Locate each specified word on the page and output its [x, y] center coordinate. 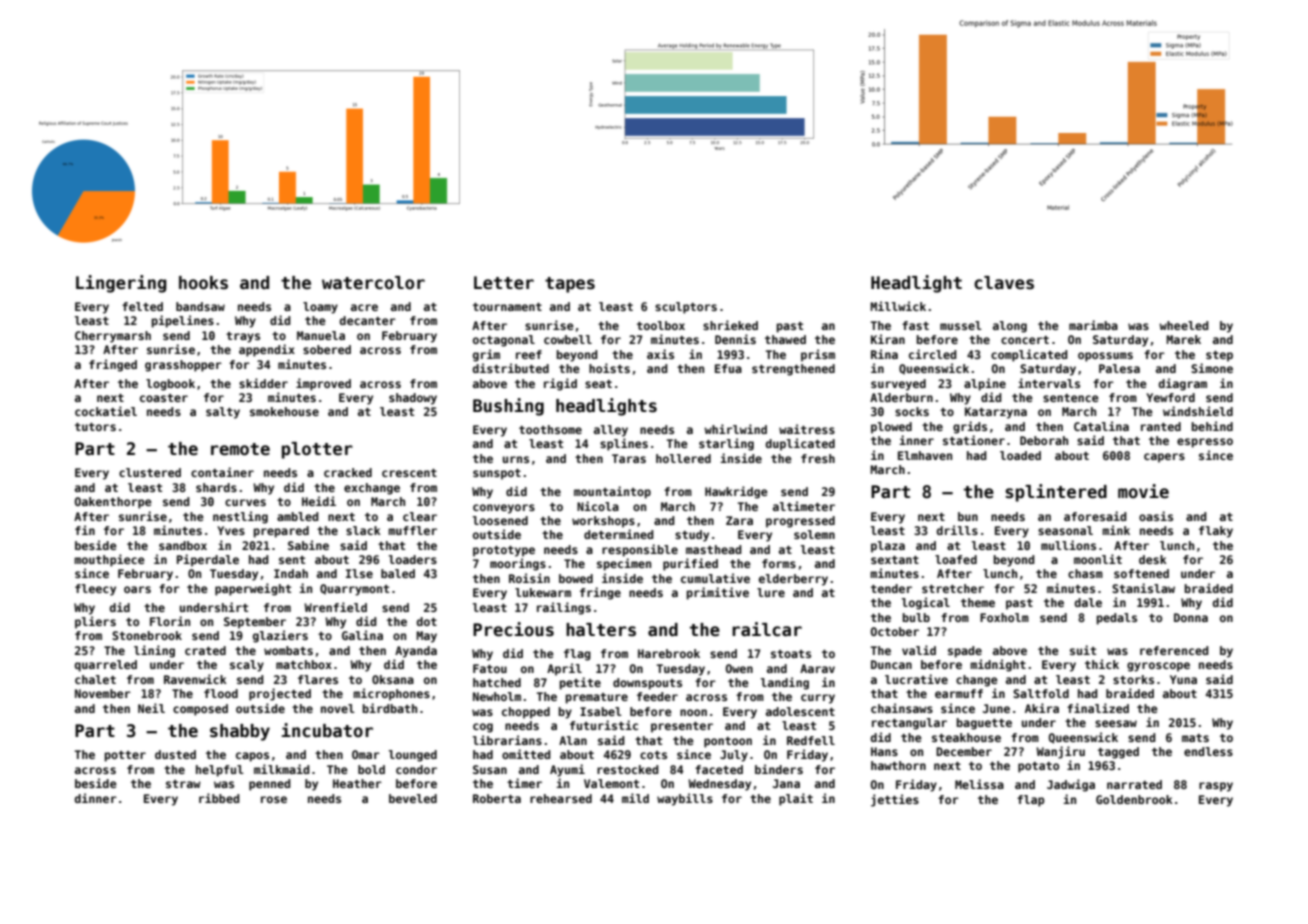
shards [216, 487]
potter [125, 756]
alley [611, 431]
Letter [504, 283]
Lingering [121, 284]
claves [1004, 283]
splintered [1056, 493]
